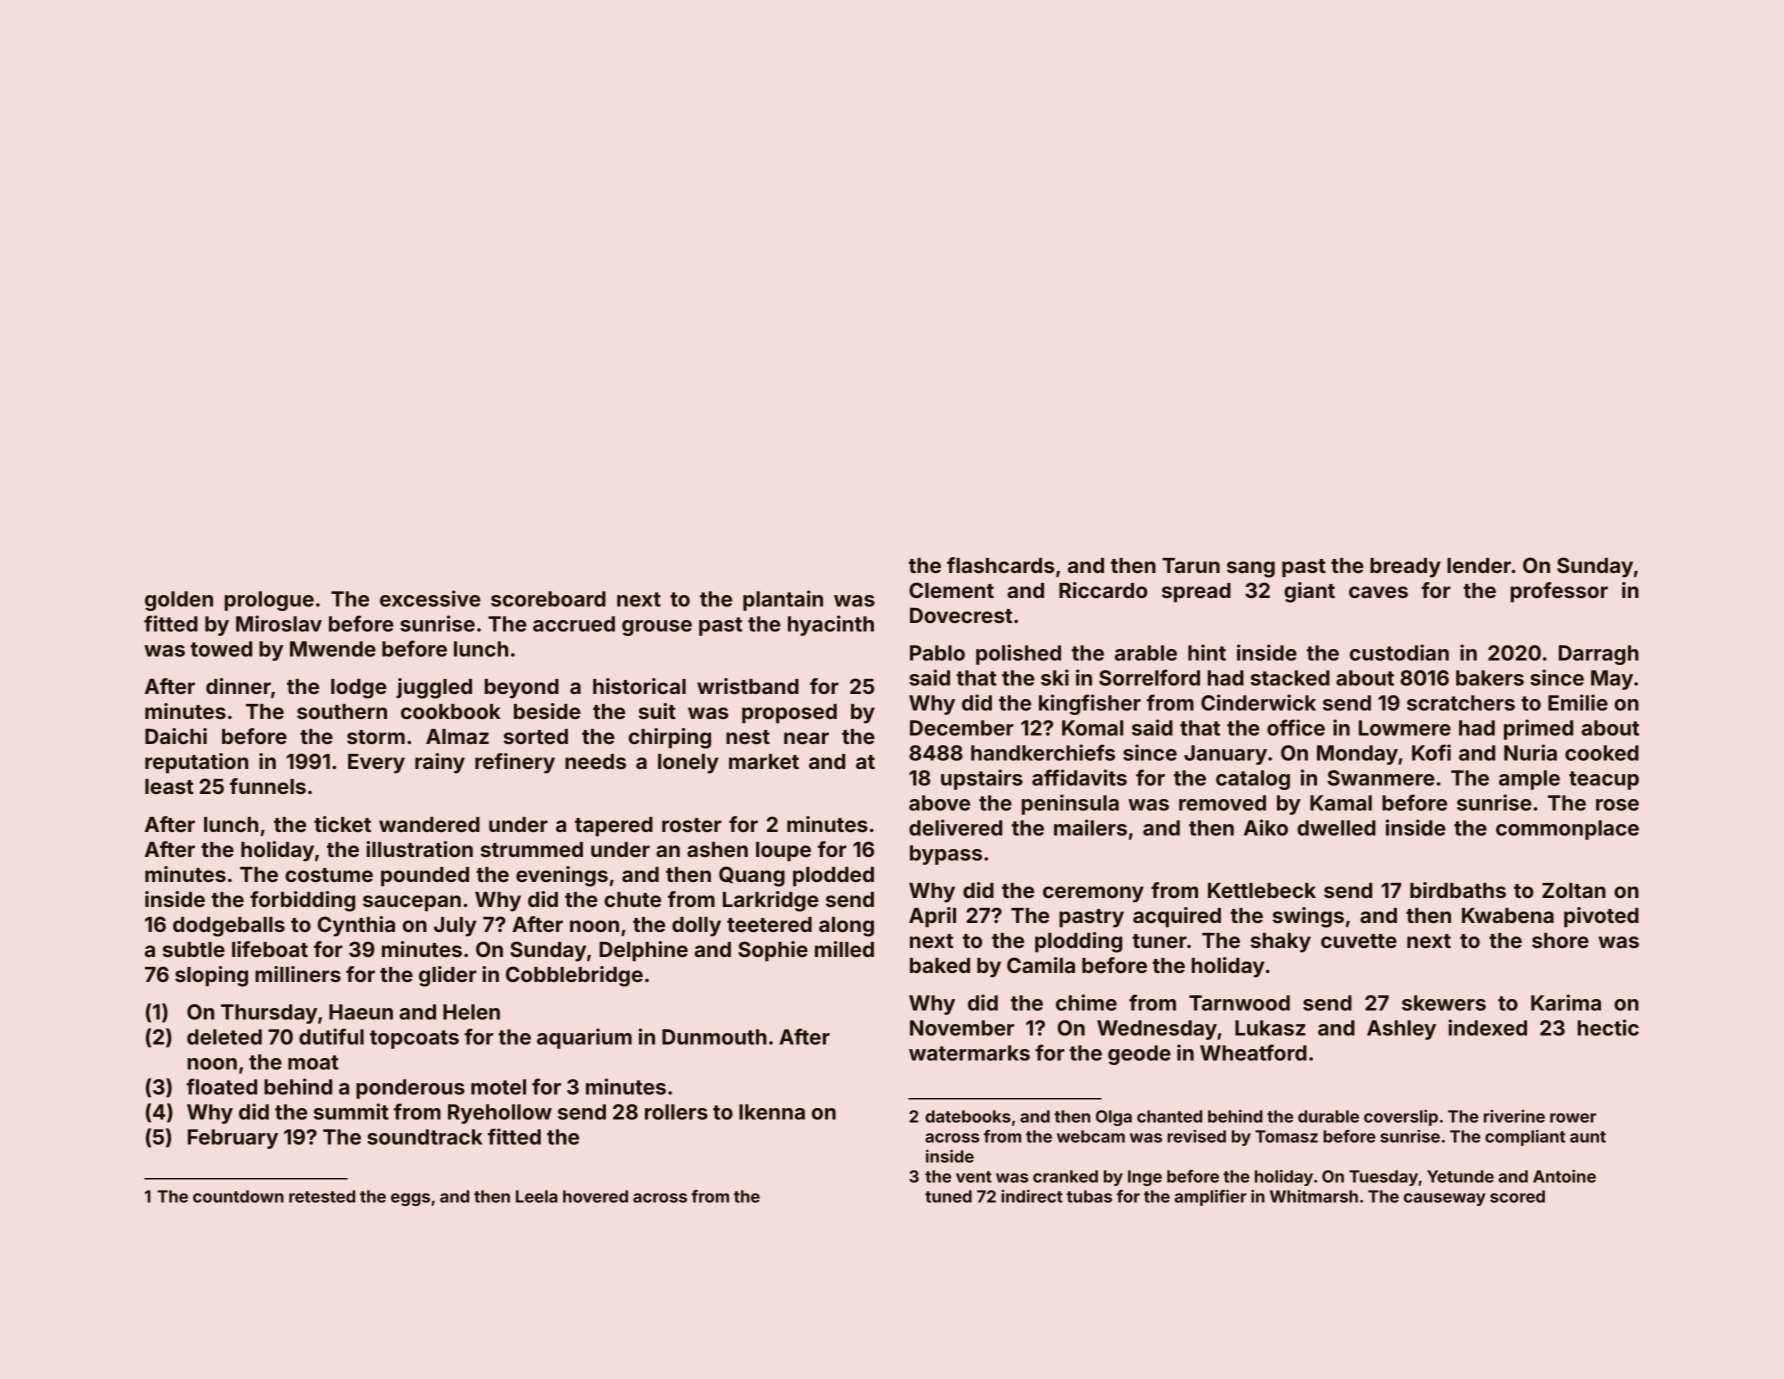 The image size is (1784, 1379). Describe the element at coordinates (1000, 565) in the page. I see `flashcards` at that location.
